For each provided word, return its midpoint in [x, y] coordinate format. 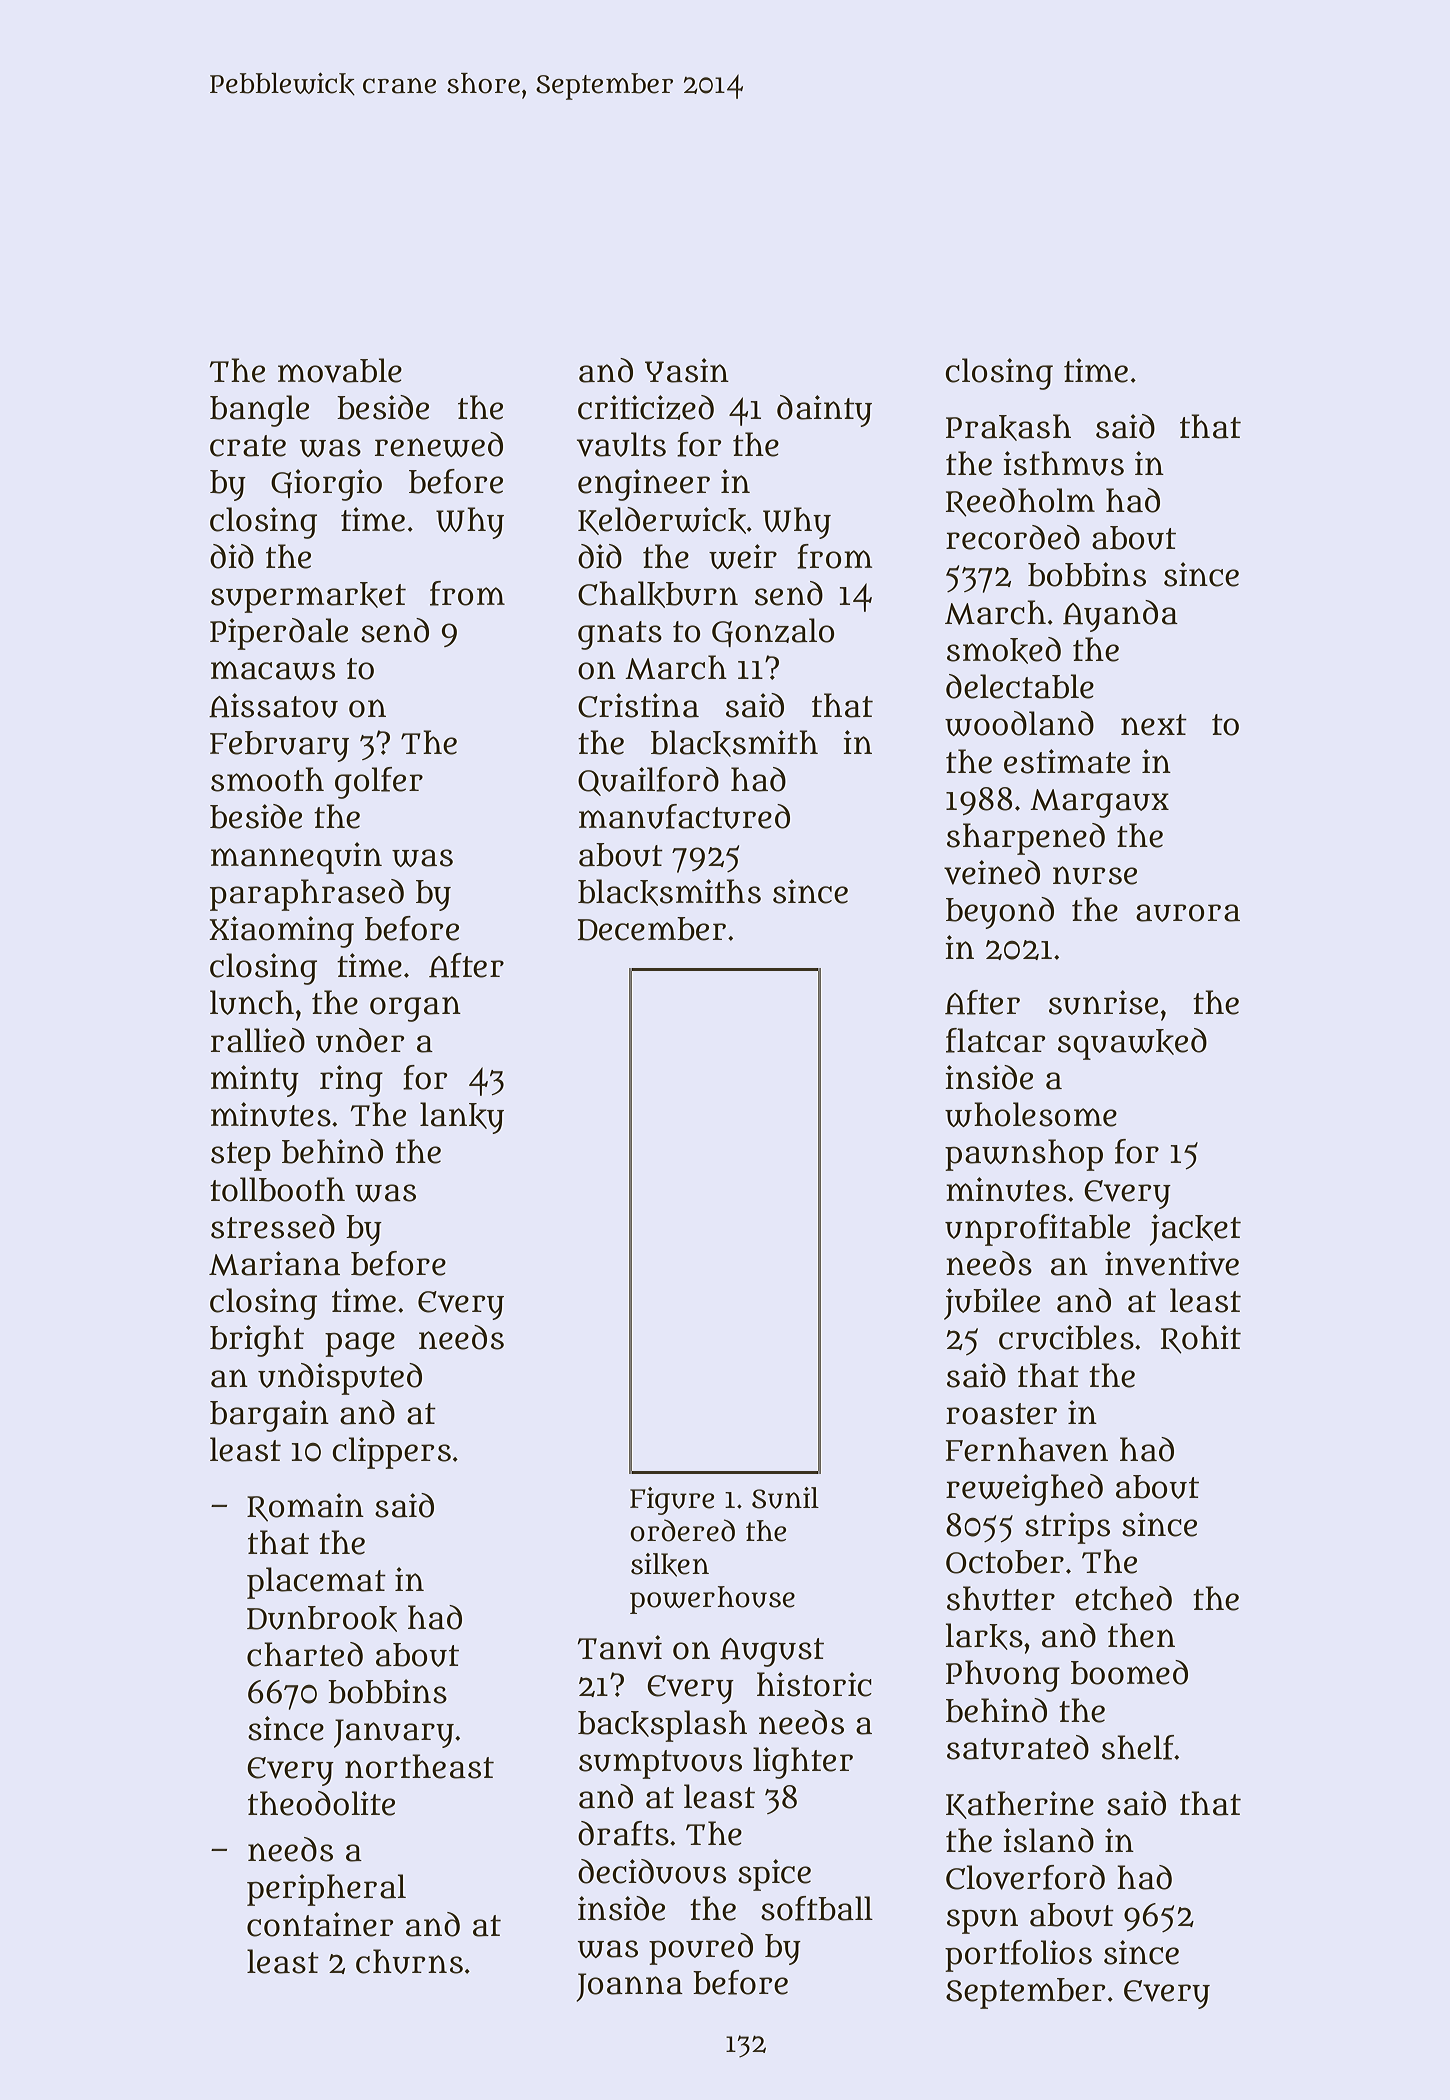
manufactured [684, 816]
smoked [1004, 650]
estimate [1067, 761]
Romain [305, 1507]
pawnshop [1024, 1155]
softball [817, 1908]
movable [340, 370]
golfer [379, 783]
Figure [672, 1501]
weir [743, 556]
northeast [419, 1766]
